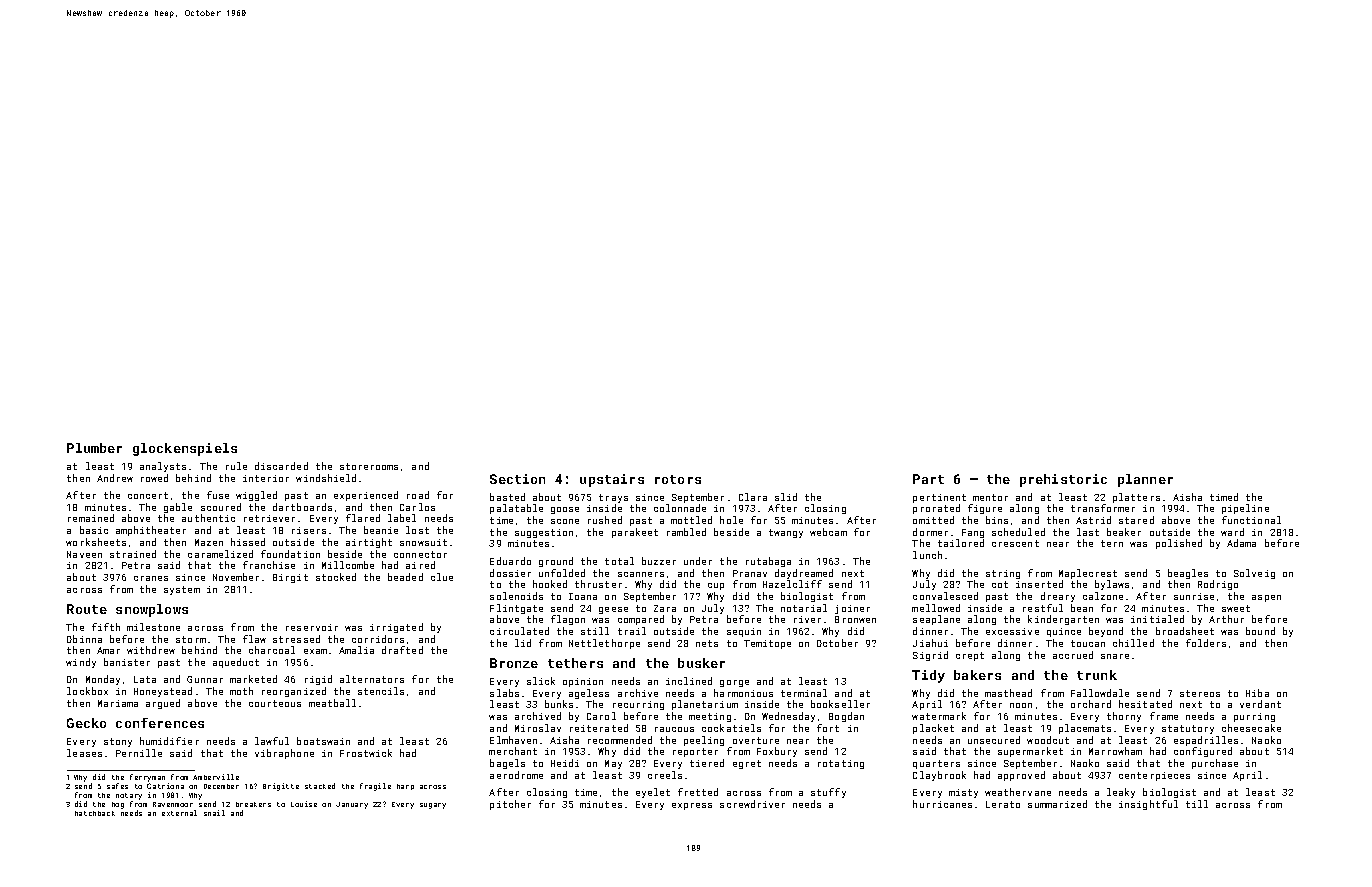  Describe the element at coordinates (185, 449) in the screenshot. I see `glockenspiels` at that location.
